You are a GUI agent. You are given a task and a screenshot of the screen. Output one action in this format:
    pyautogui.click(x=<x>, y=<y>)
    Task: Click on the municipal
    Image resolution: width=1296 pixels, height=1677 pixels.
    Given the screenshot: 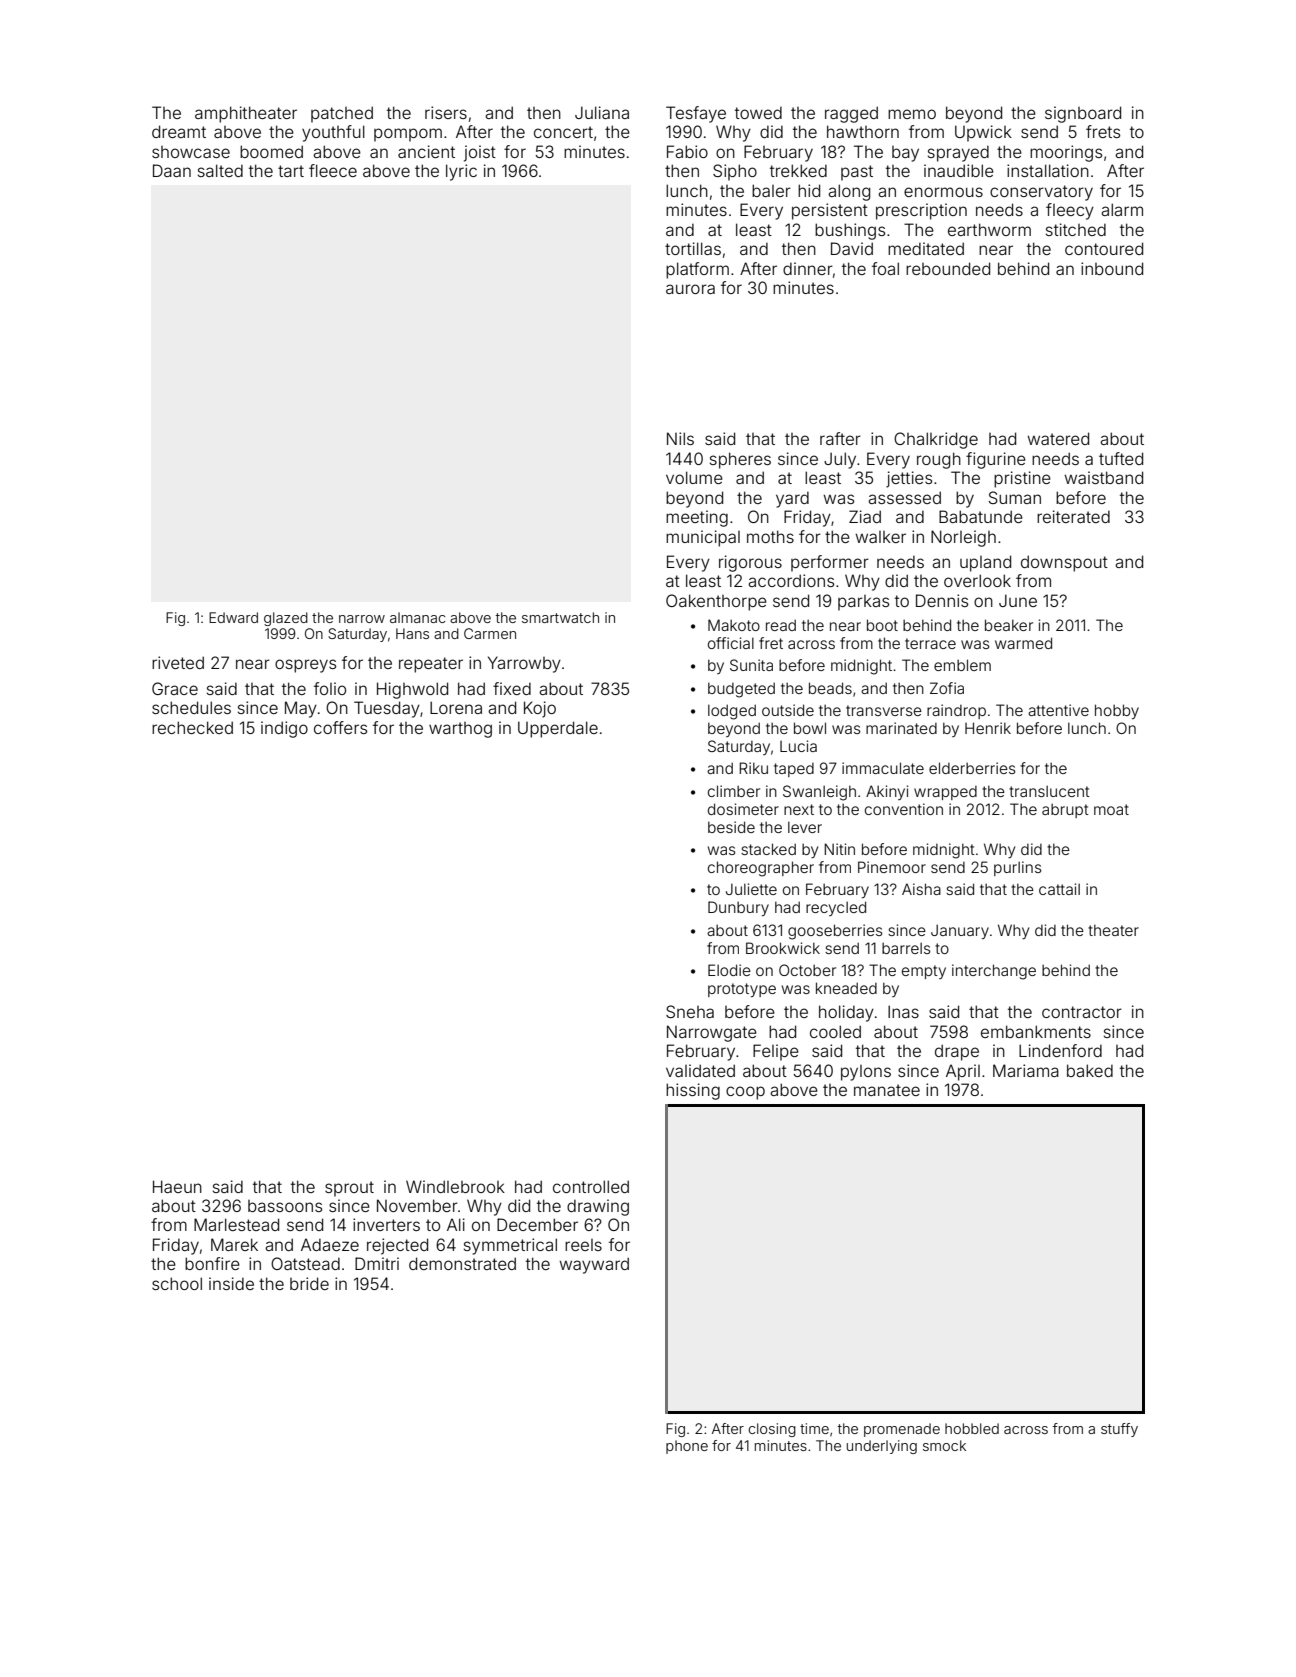 What is the action you would take?
    pyautogui.click(x=703, y=538)
